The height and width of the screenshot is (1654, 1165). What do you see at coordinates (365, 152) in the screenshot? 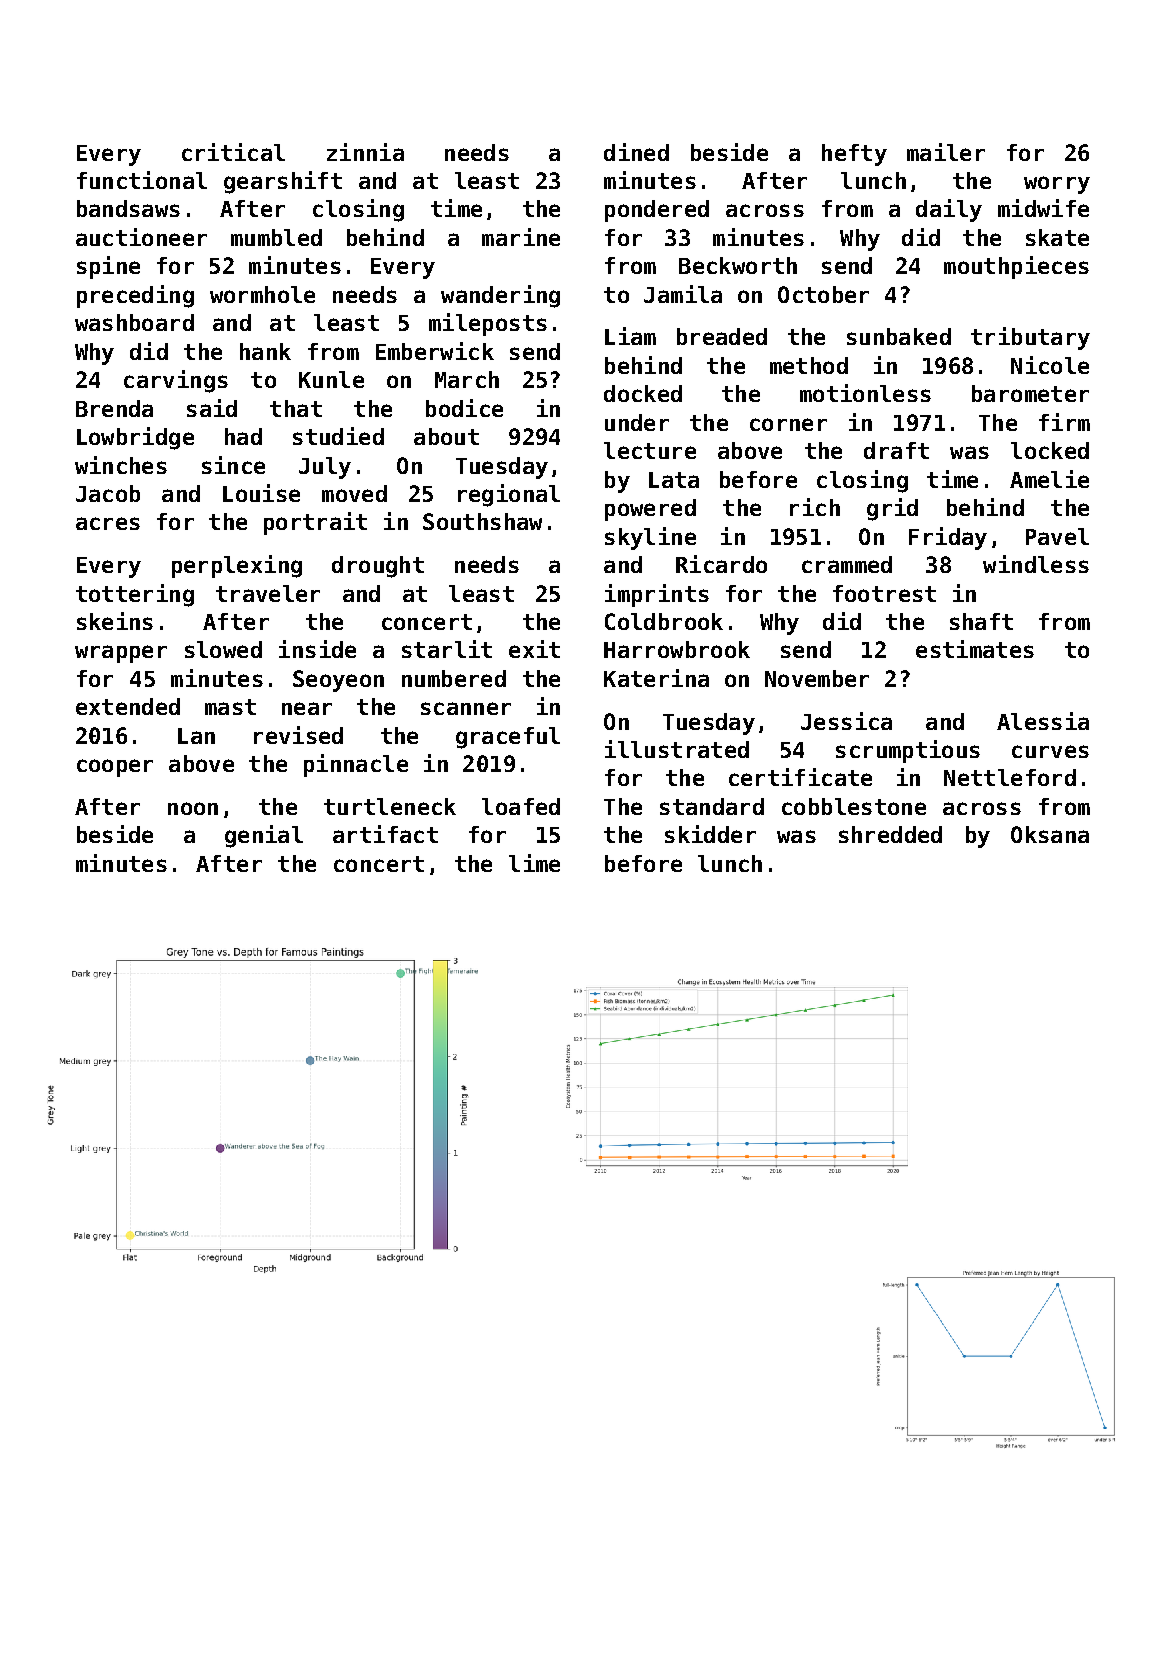
I see `zinnia` at bounding box center [365, 152].
